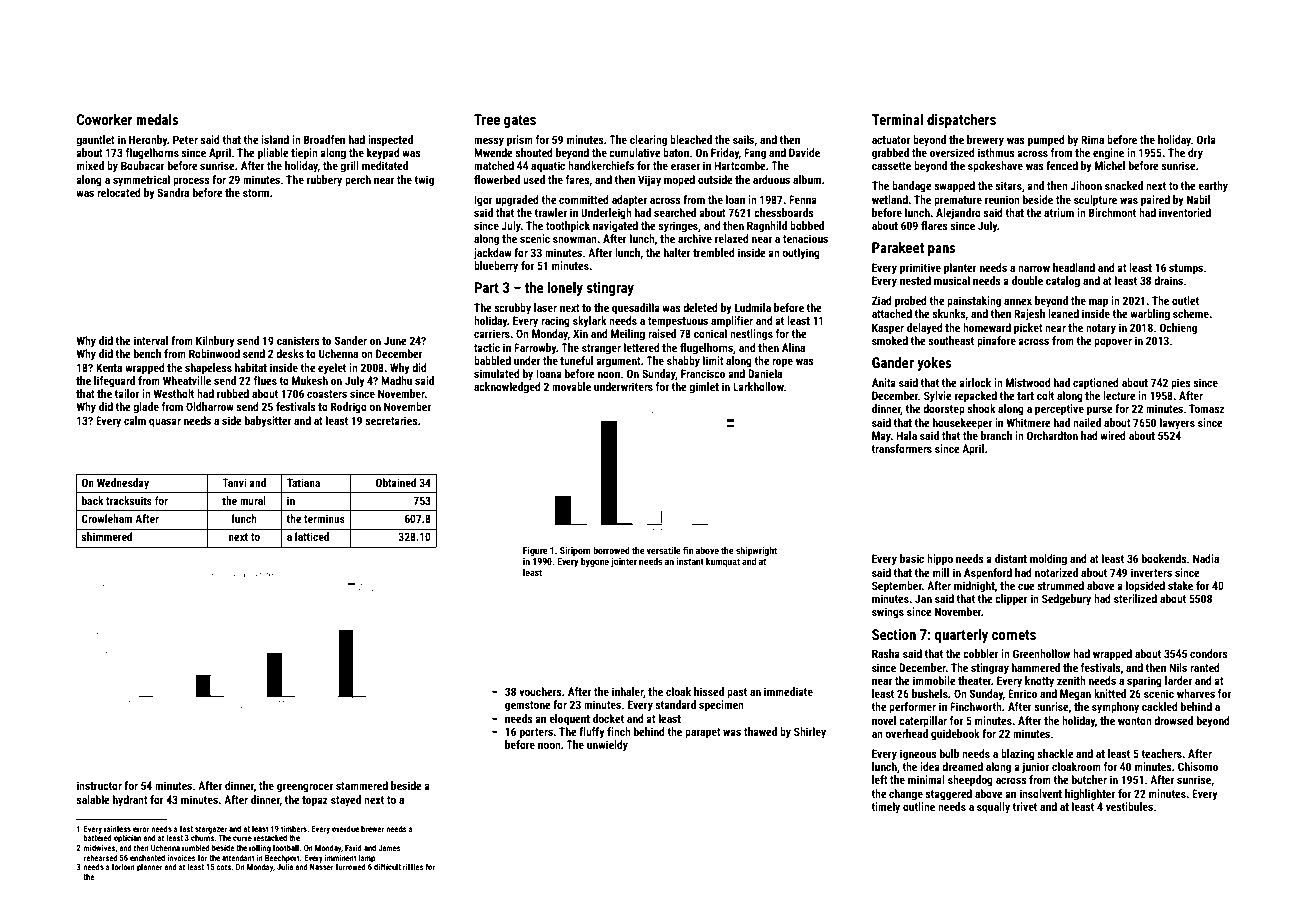  I want to click on porters, so click(536, 733).
